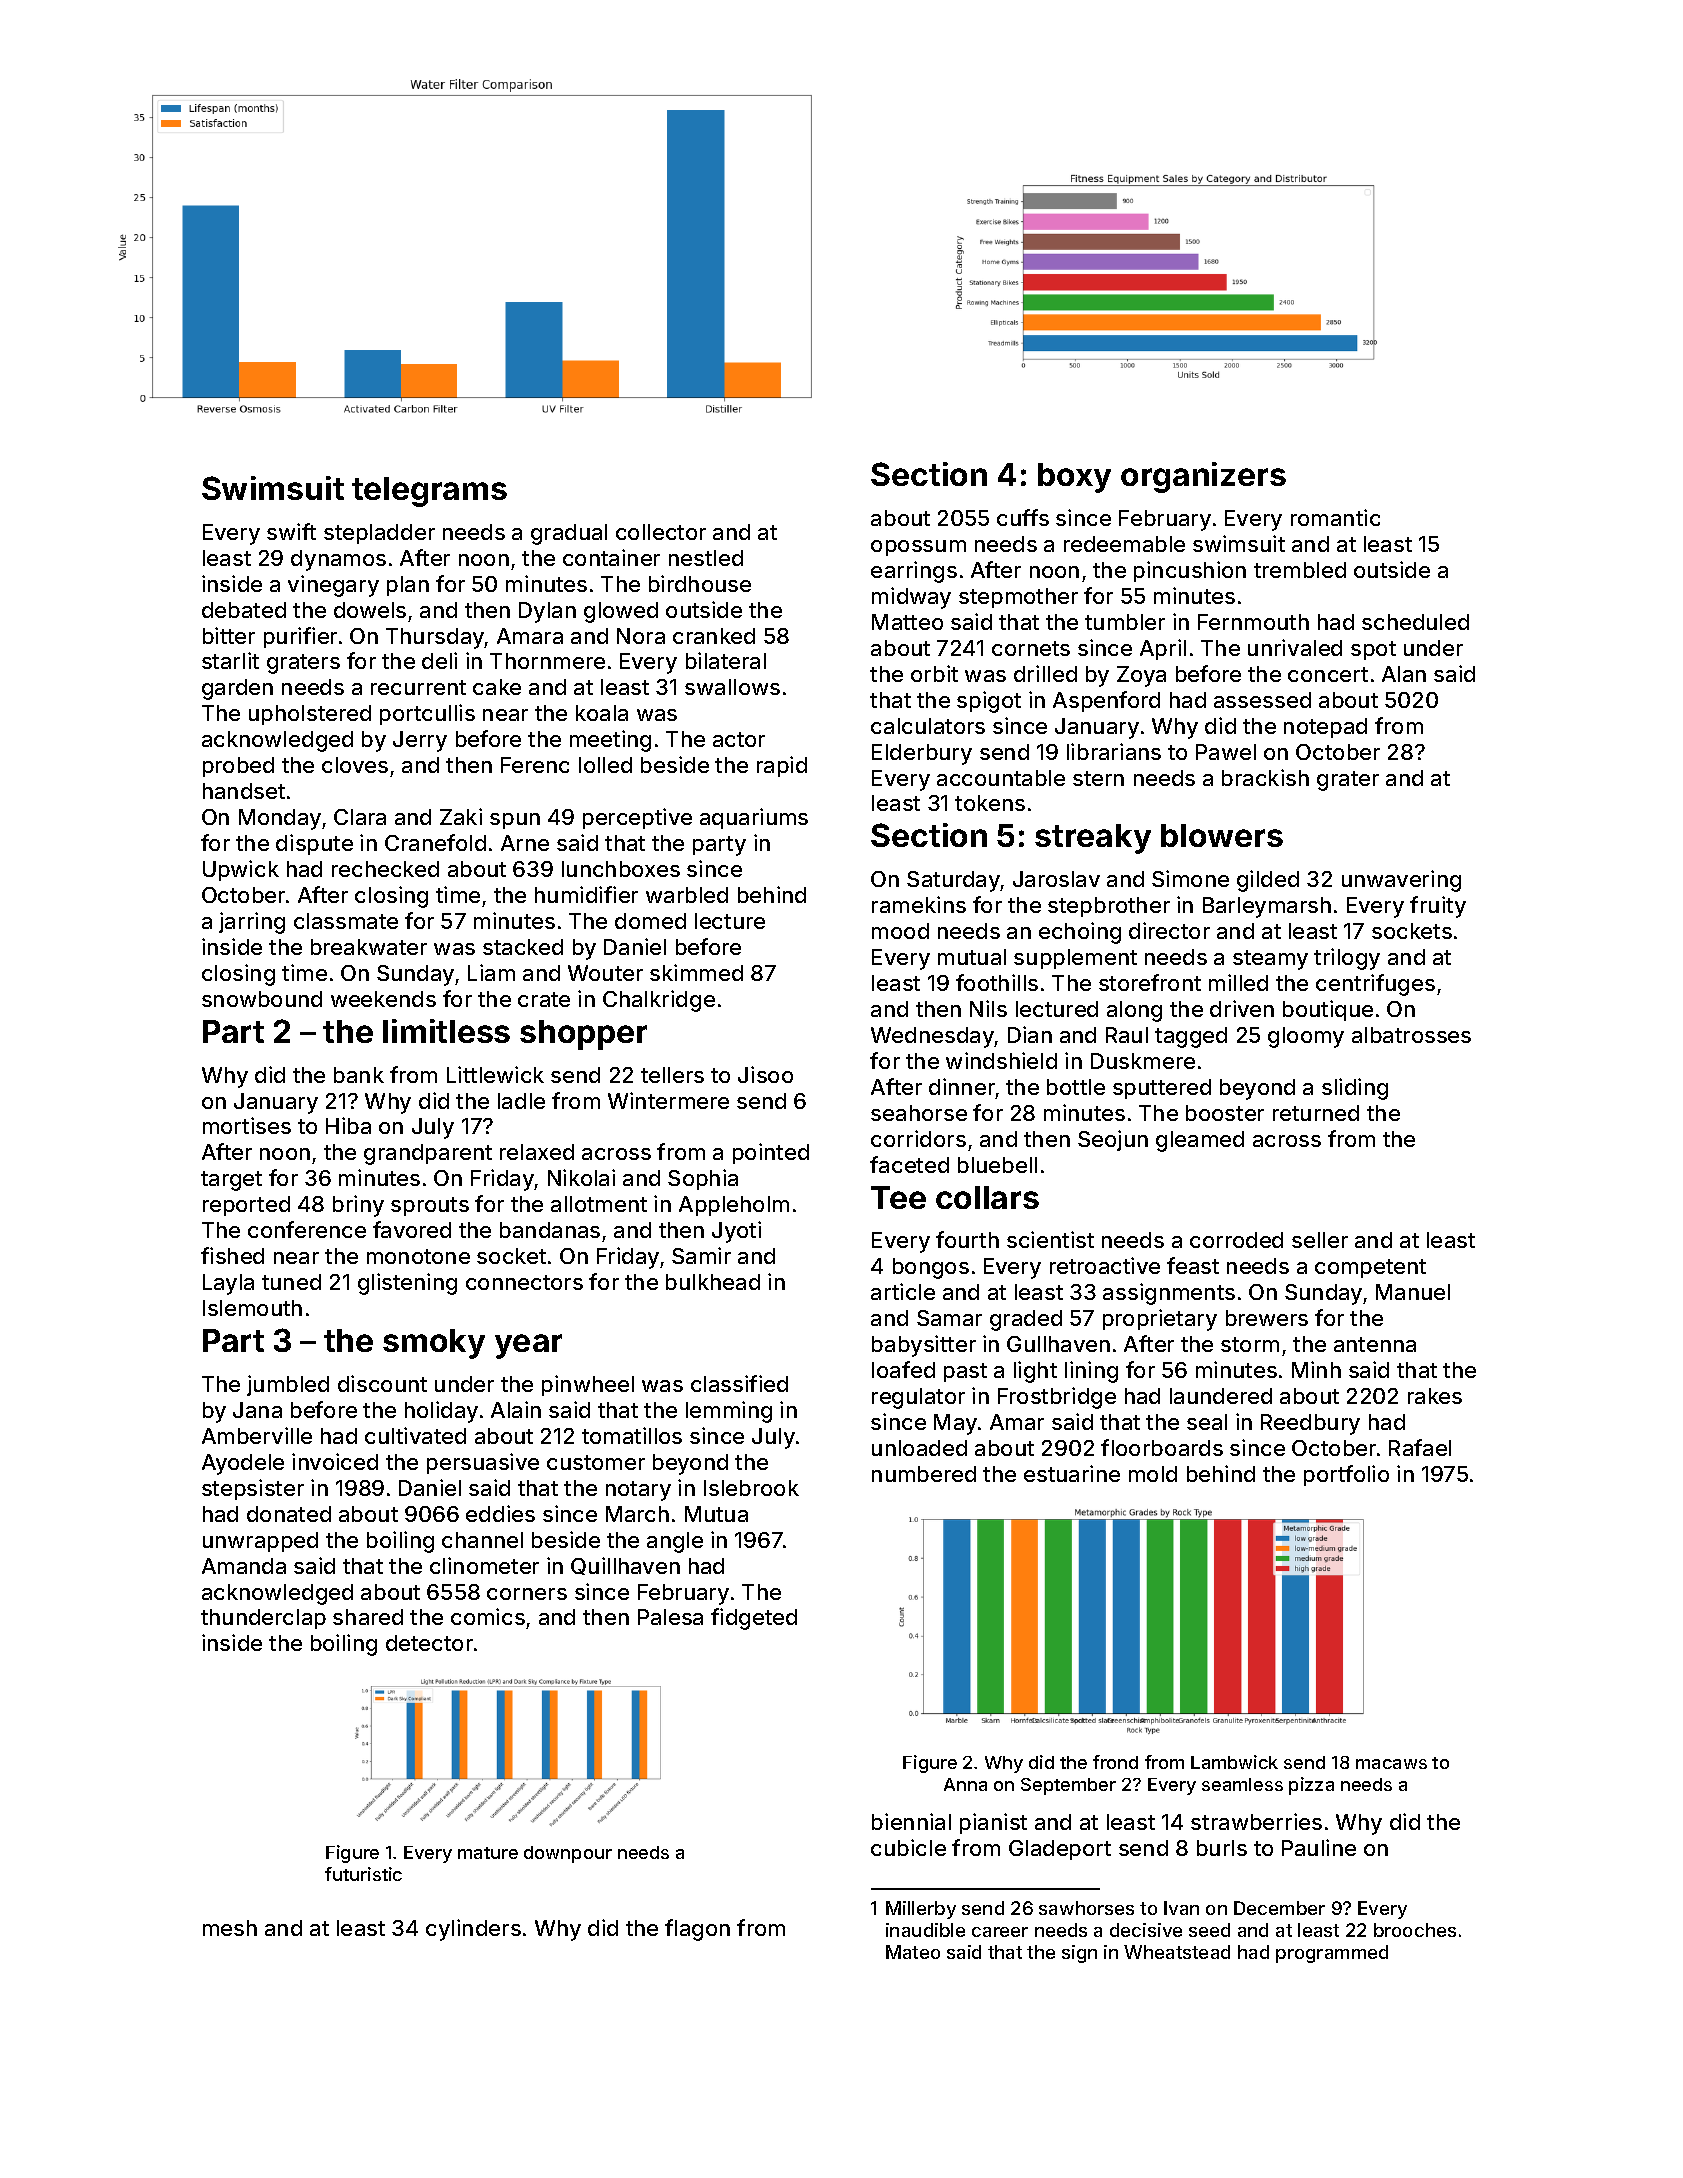  Describe the element at coordinates (363, 1874) in the screenshot. I see `futuristic` at that location.
